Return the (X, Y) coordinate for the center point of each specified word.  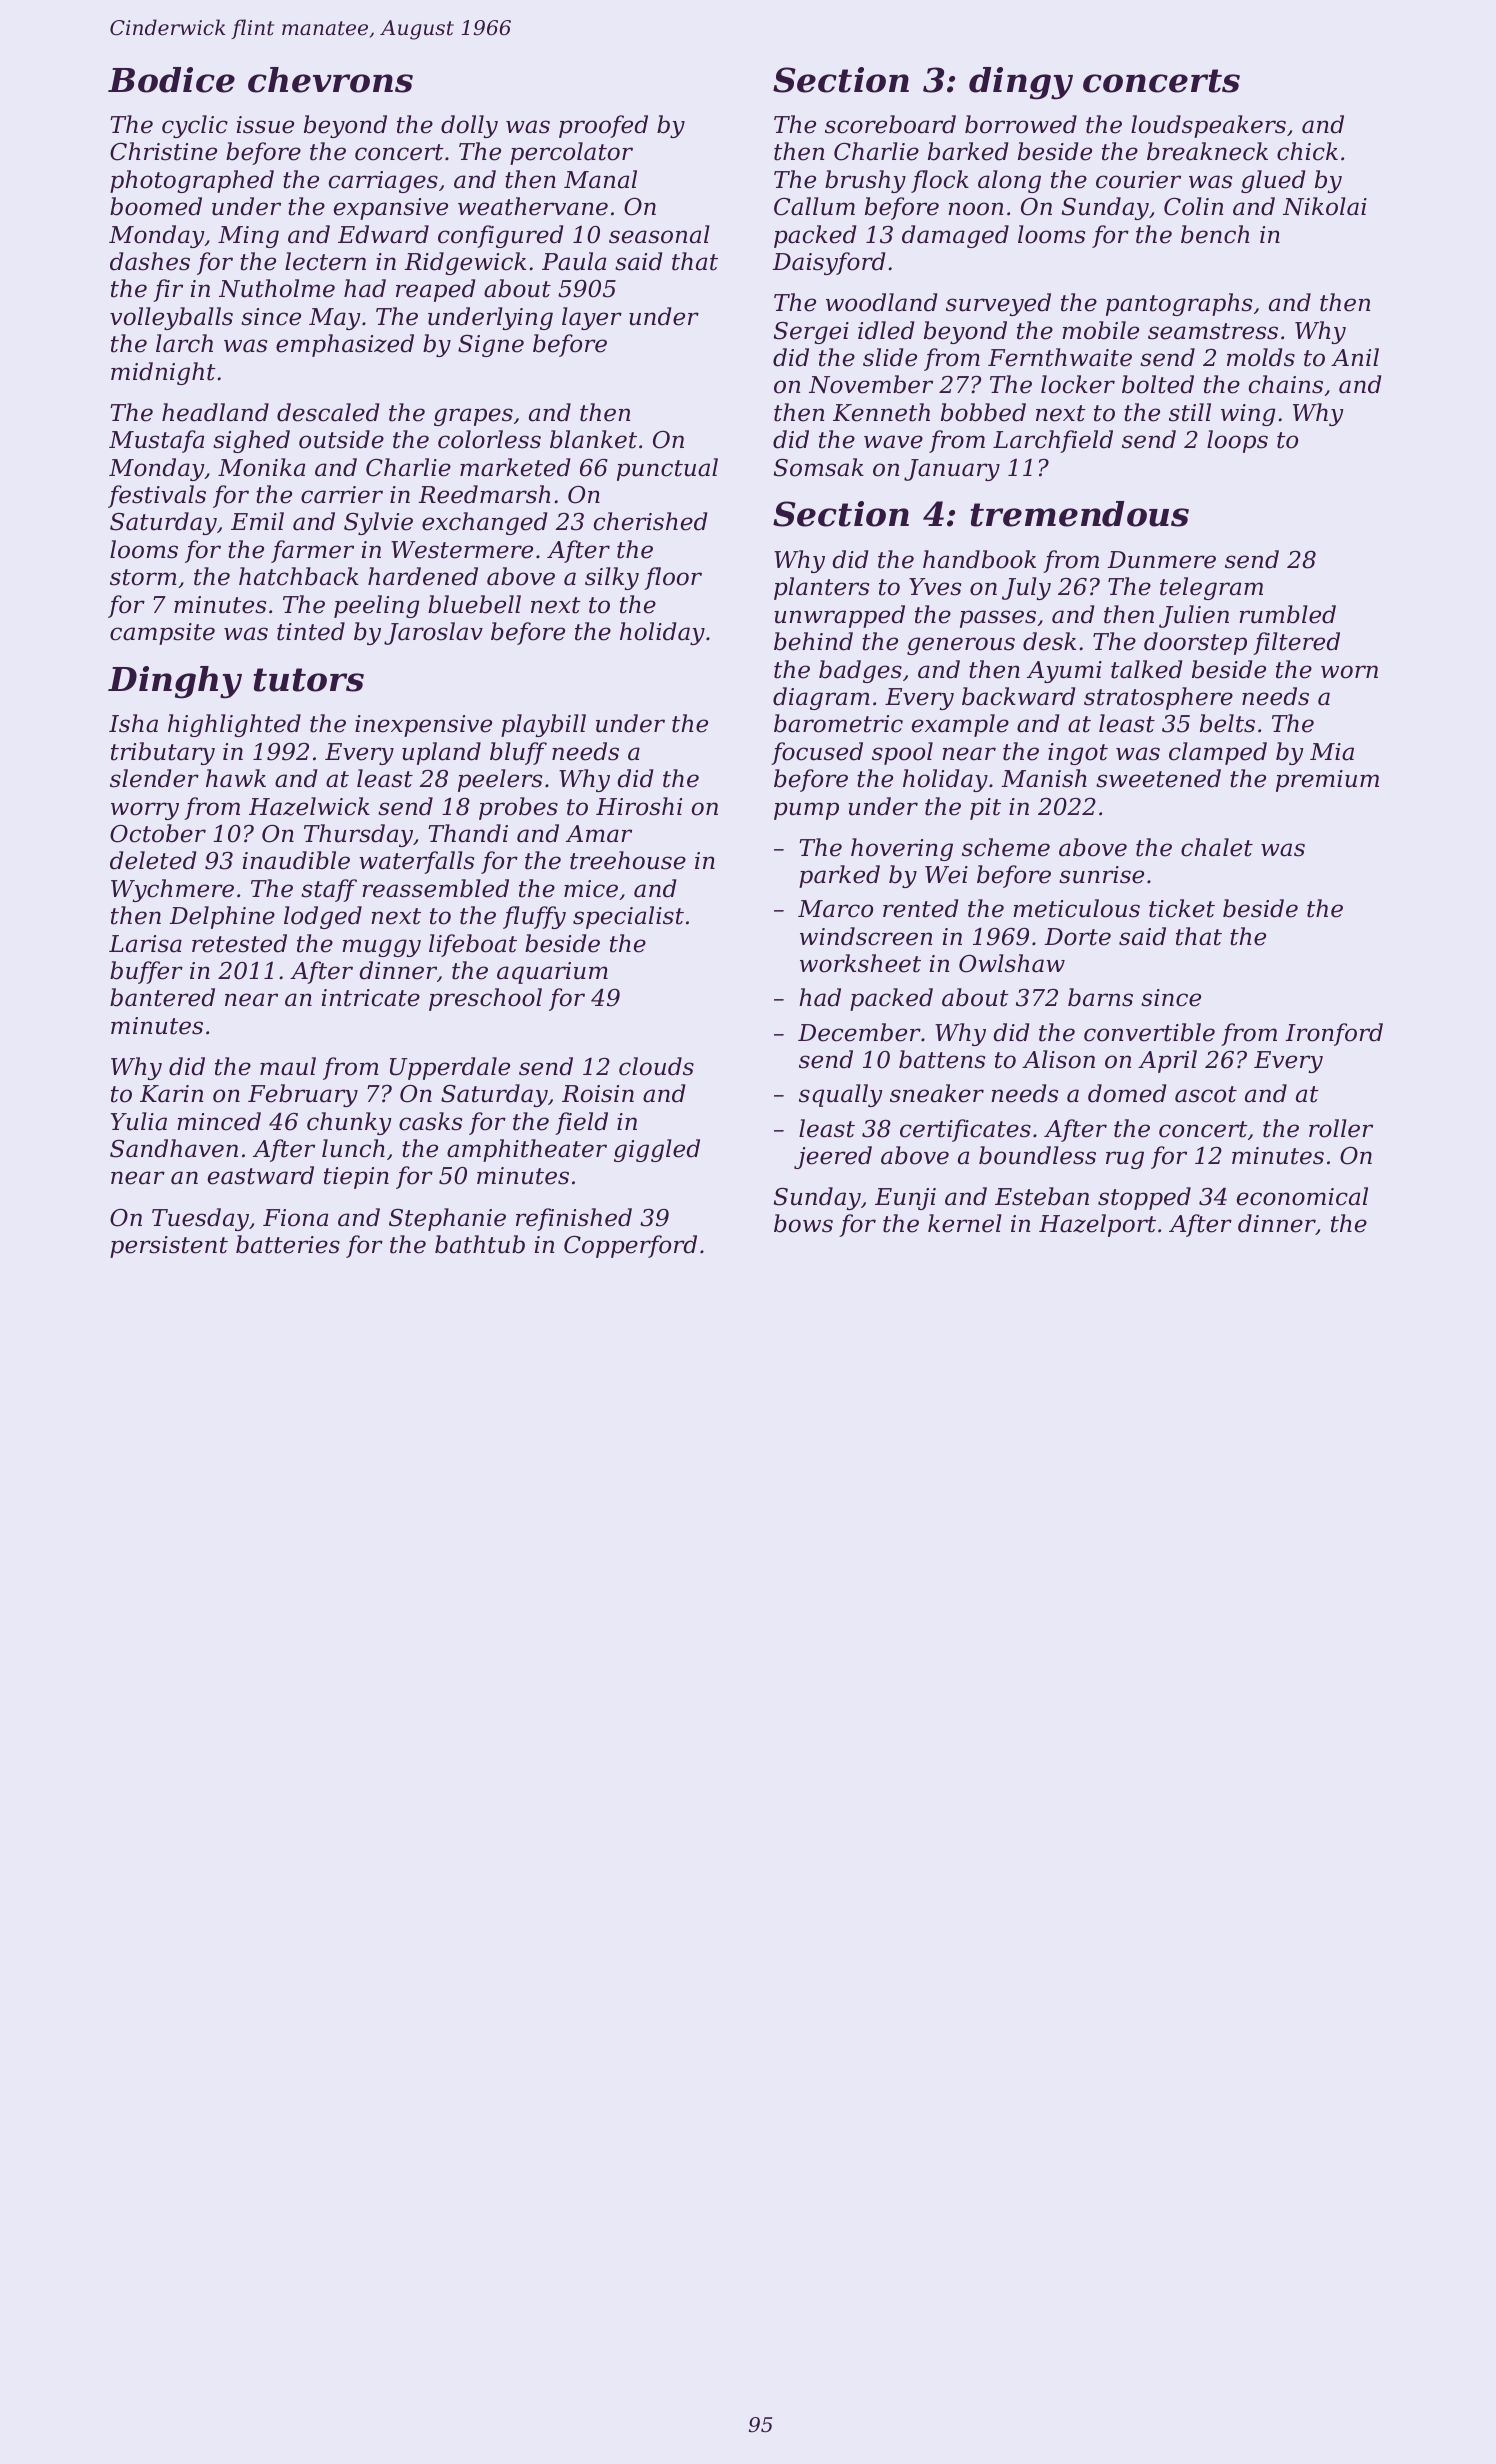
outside (341, 439)
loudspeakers (1208, 126)
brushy (865, 181)
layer (592, 318)
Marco (835, 909)
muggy (381, 948)
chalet (1217, 847)
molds (1261, 357)
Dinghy (175, 682)
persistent (169, 1247)
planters (821, 588)
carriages (383, 182)
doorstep (1195, 643)
